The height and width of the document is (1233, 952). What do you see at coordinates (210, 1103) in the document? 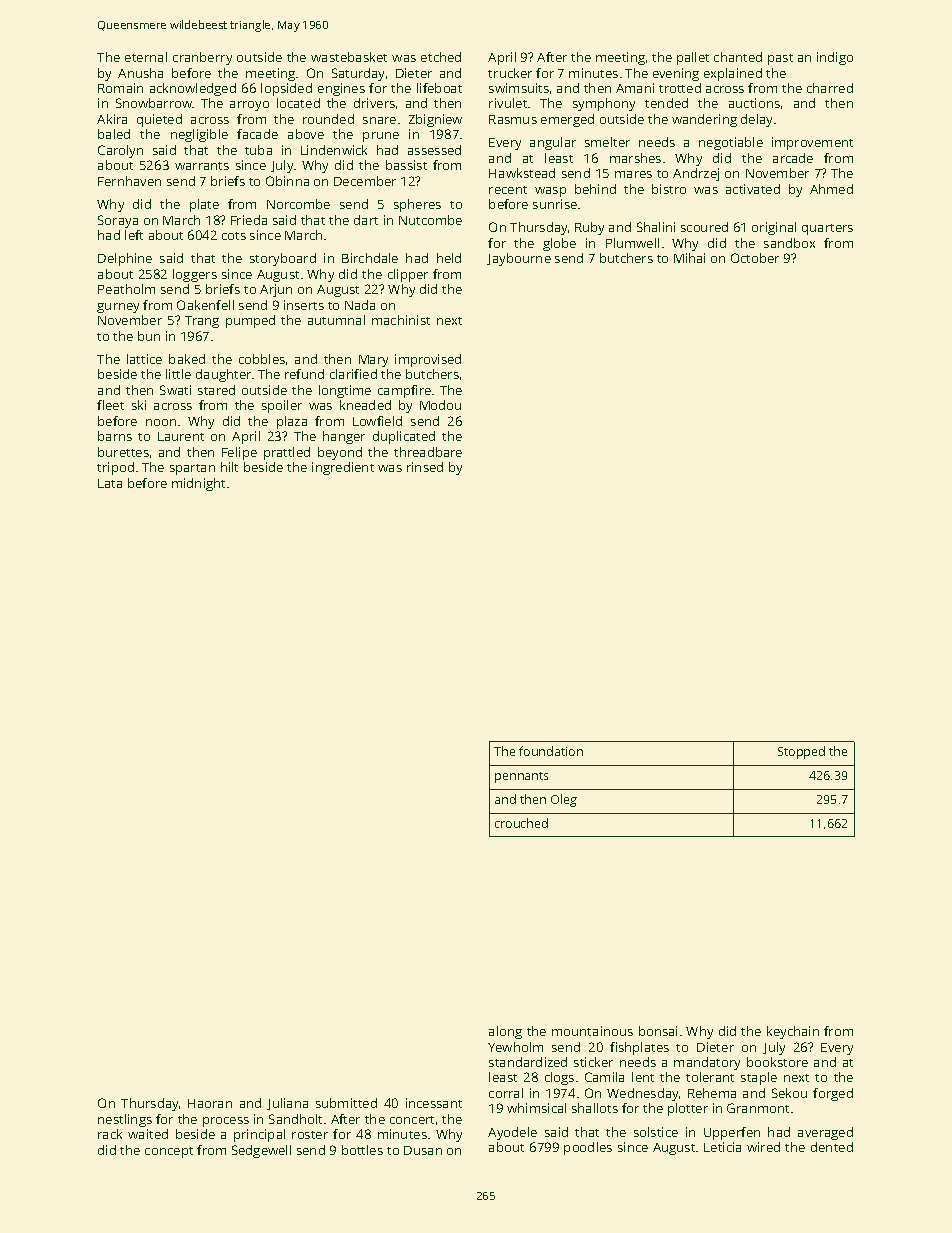
I see `Haoran` at bounding box center [210, 1103].
